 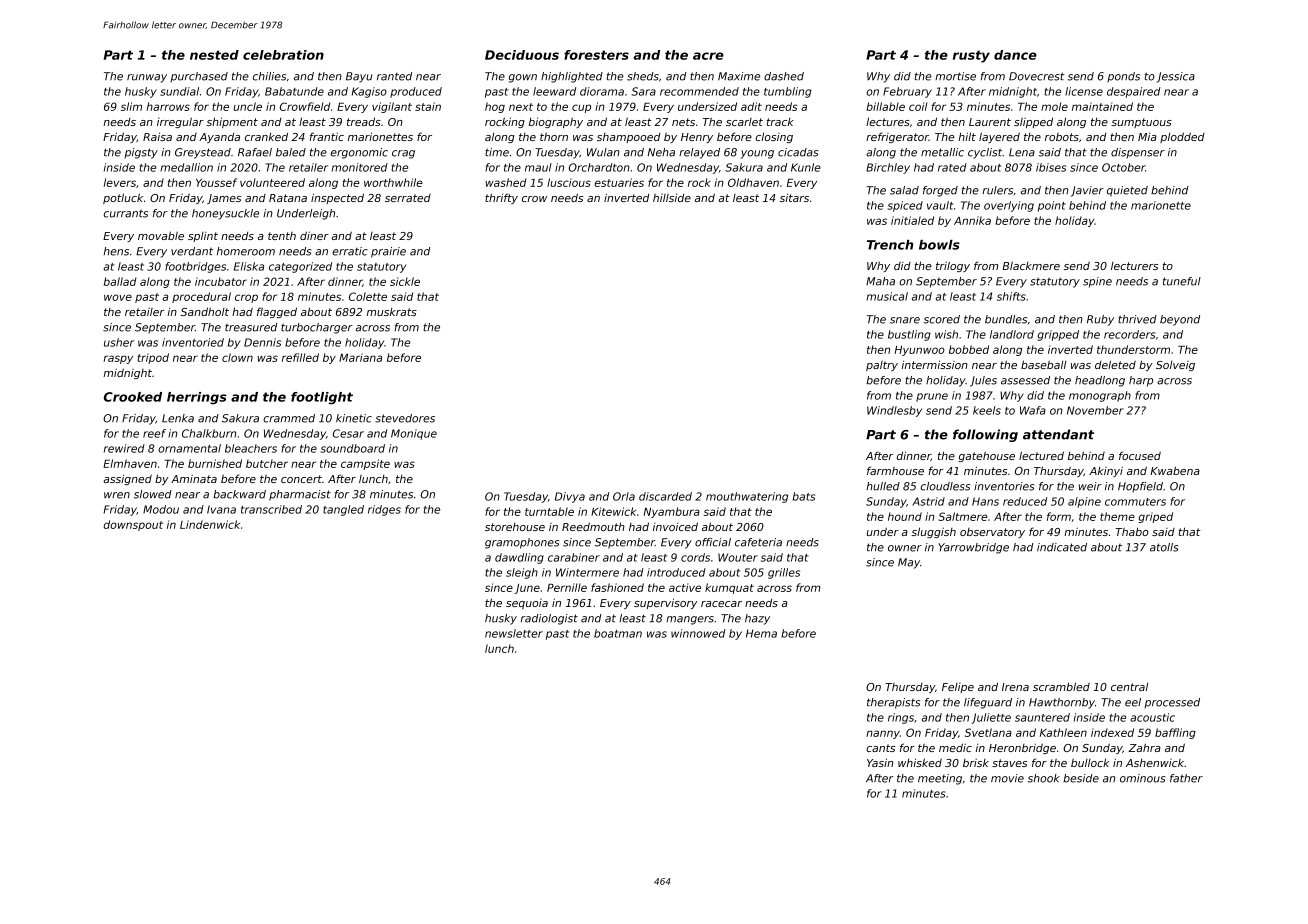 What do you see at coordinates (266, 136) in the document?
I see `cranked` at bounding box center [266, 136].
